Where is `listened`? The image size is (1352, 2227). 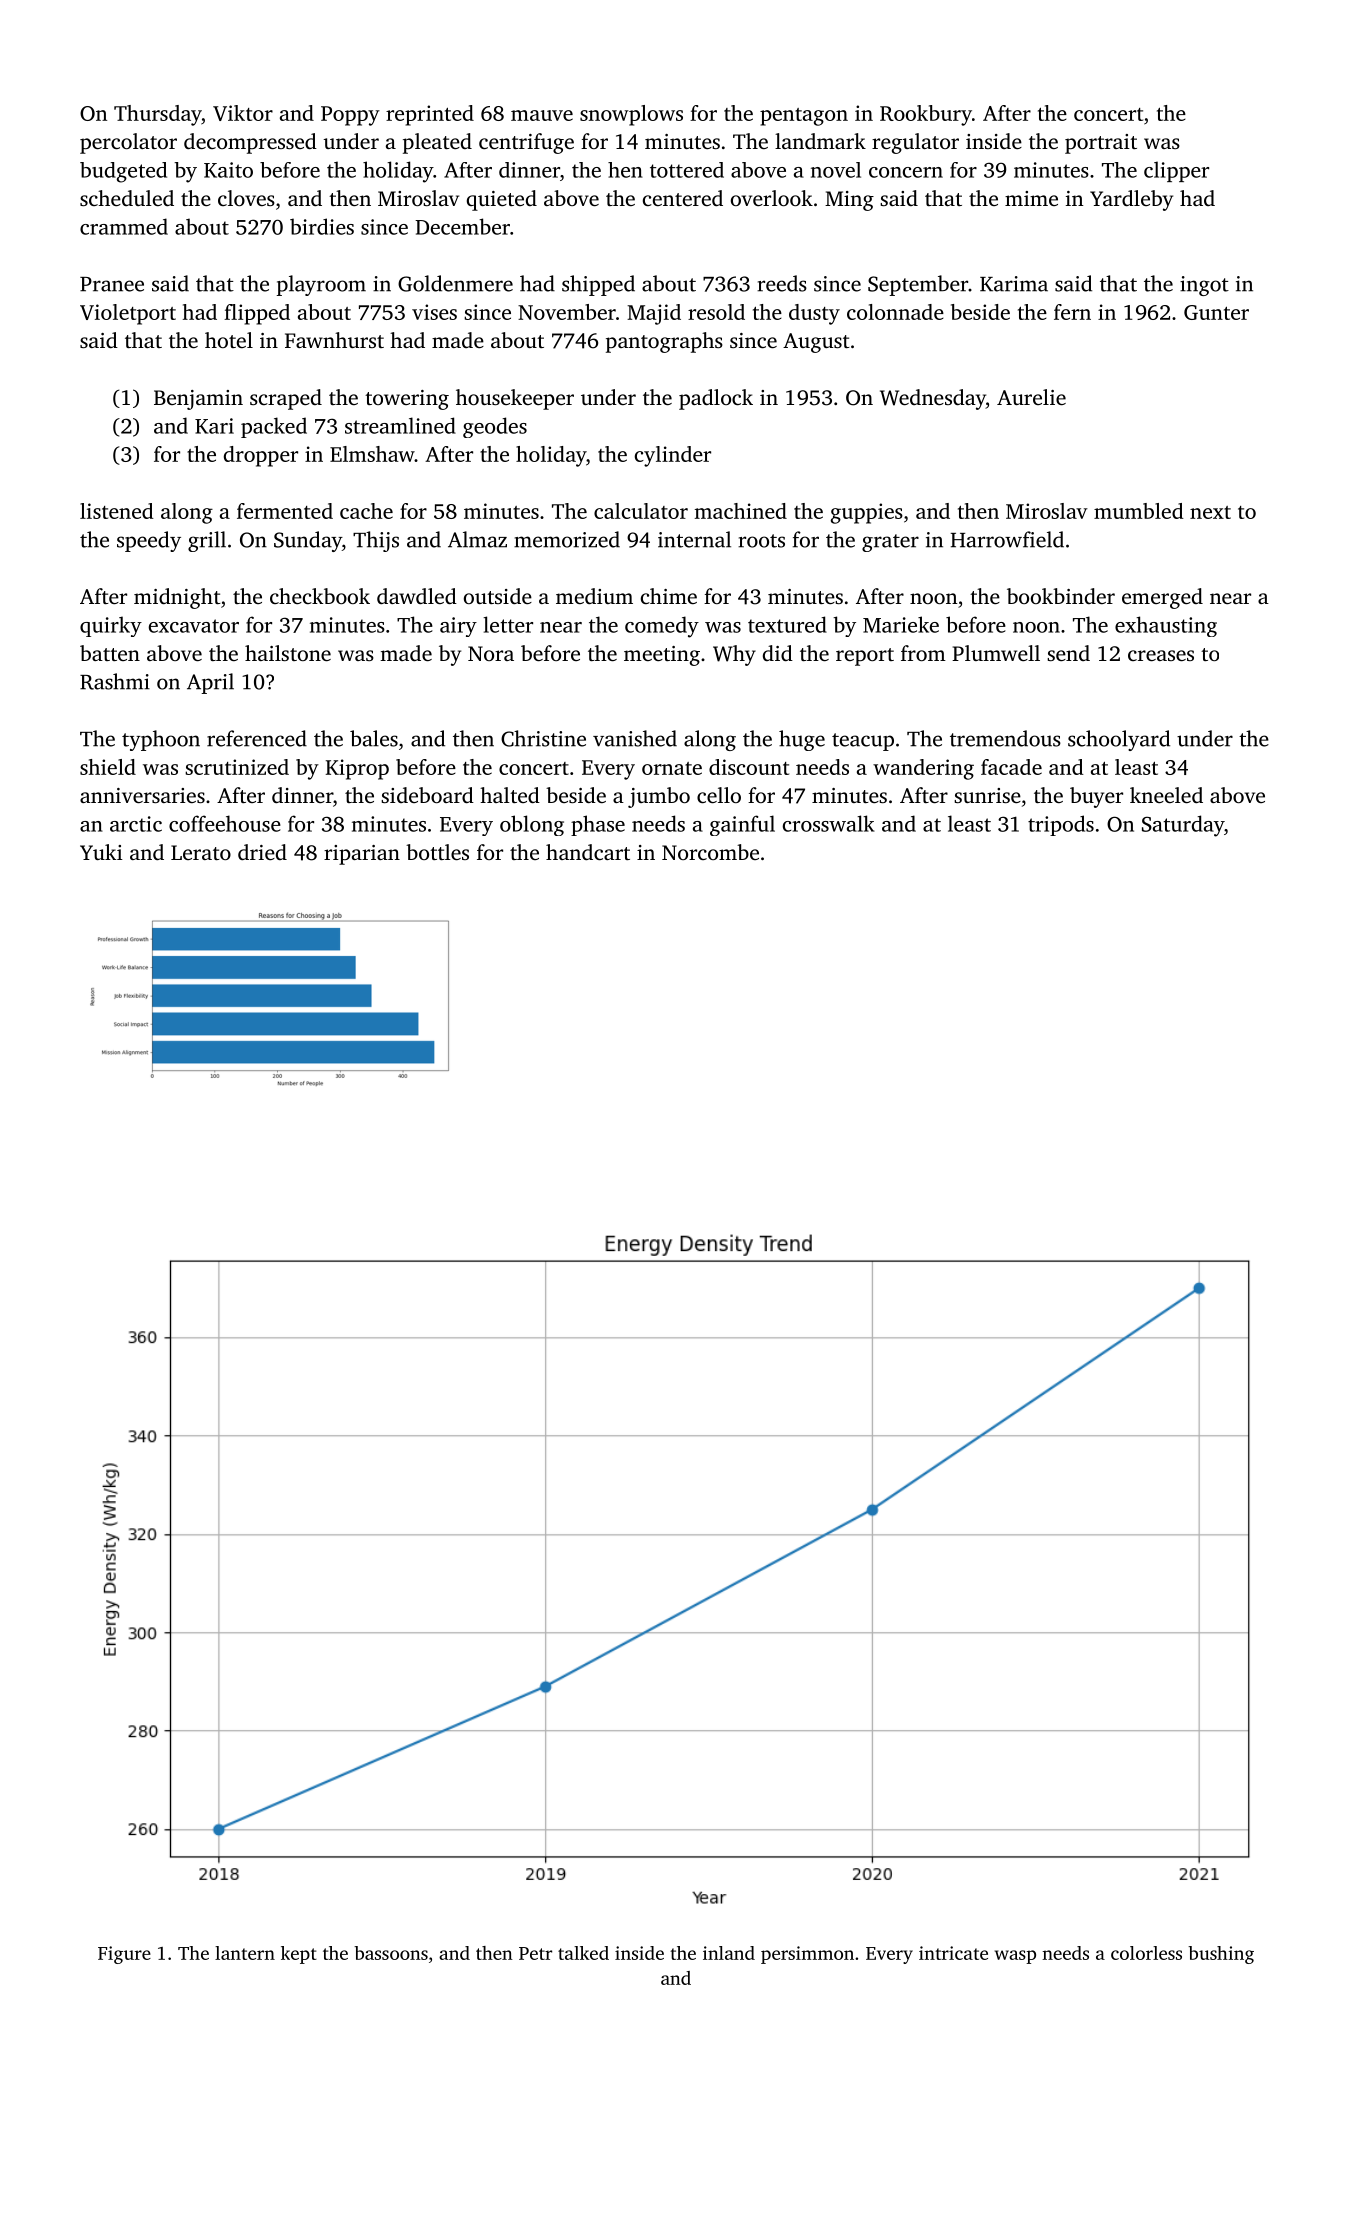
listened is located at coordinates (117, 511).
